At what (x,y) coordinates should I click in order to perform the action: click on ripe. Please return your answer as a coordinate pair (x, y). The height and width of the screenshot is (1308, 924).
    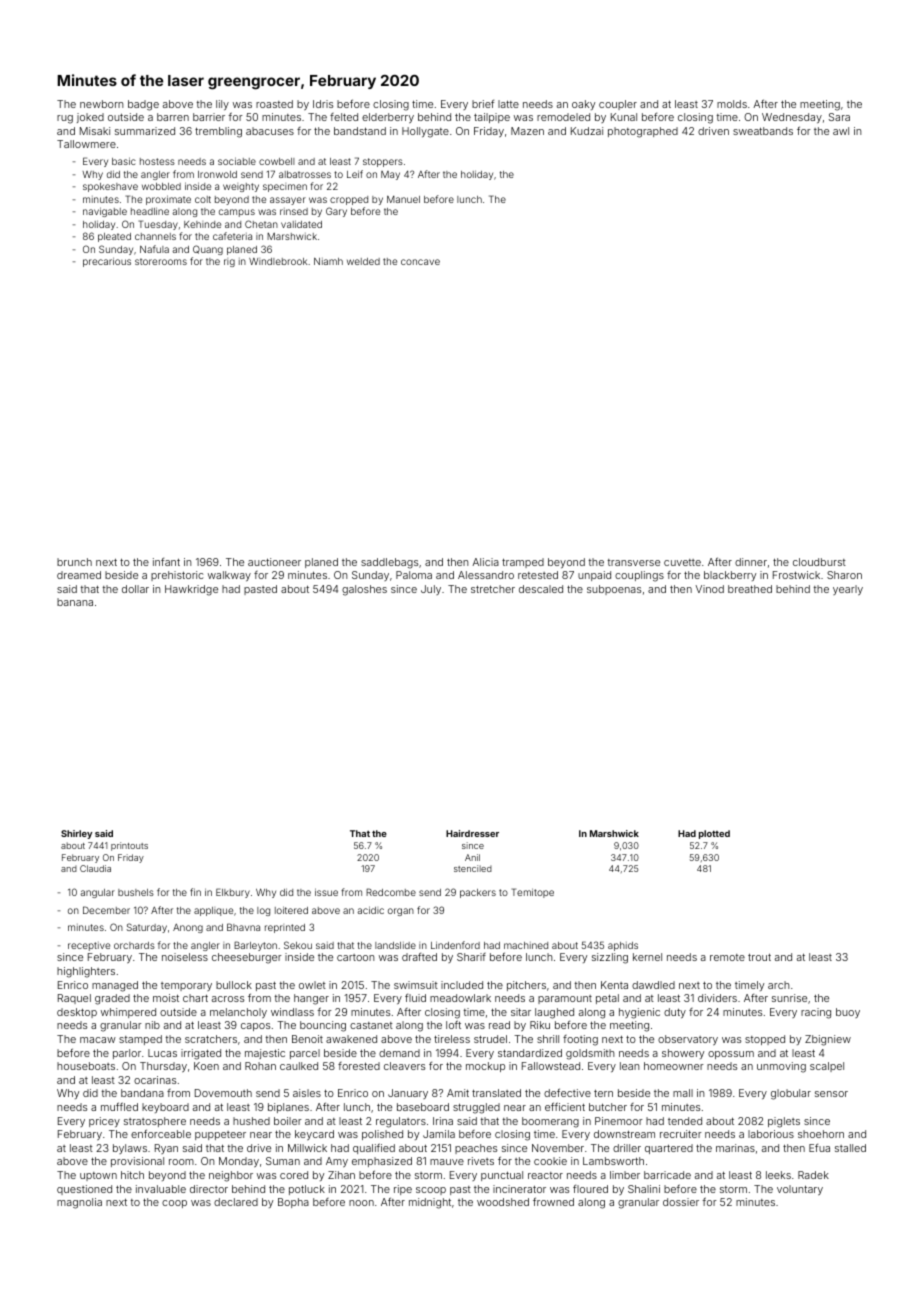
    Looking at the image, I should click on (403, 1190).
